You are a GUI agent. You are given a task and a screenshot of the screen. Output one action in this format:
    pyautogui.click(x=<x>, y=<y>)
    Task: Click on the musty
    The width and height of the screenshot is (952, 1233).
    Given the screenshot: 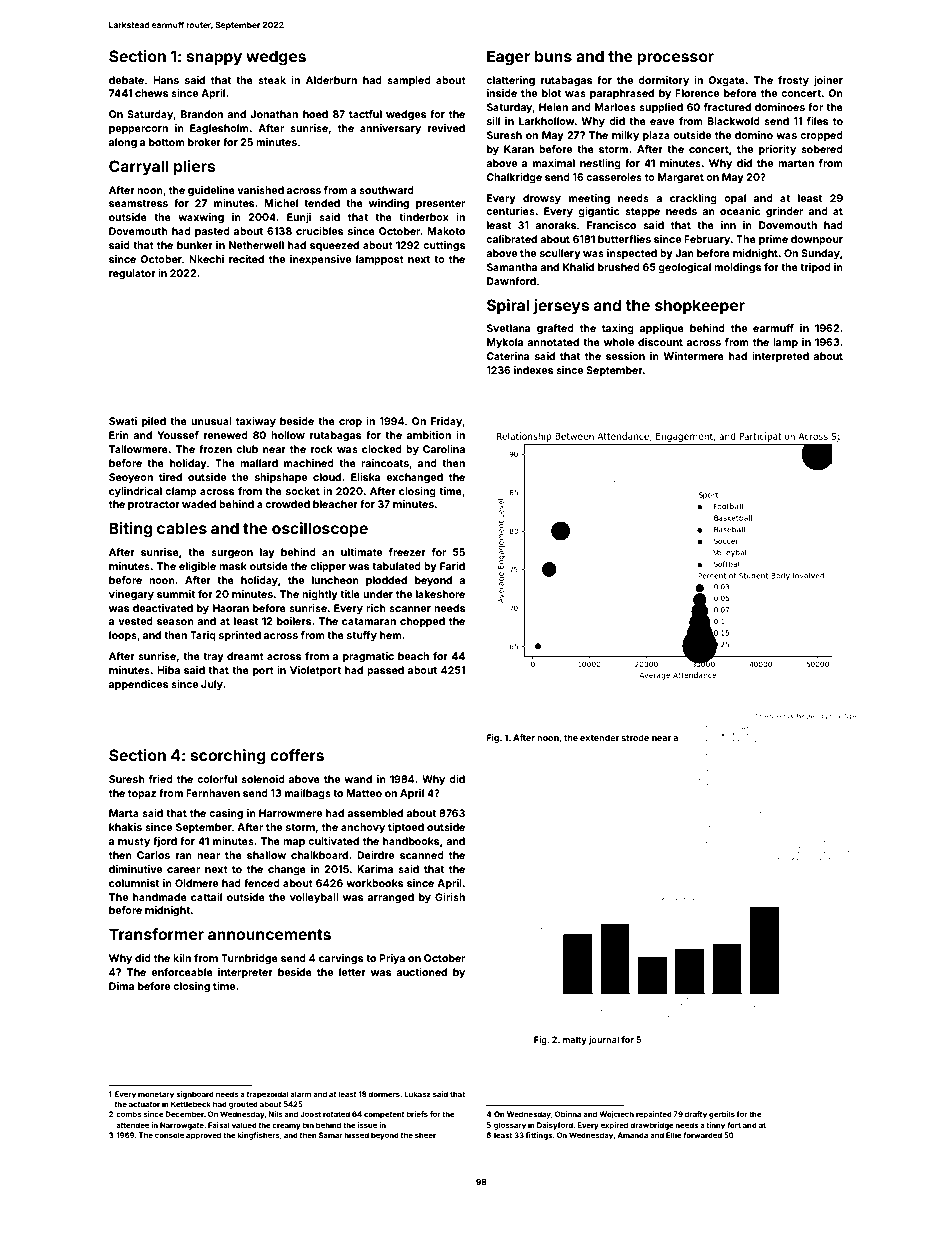 What is the action you would take?
    pyautogui.click(x=134, y=842)
